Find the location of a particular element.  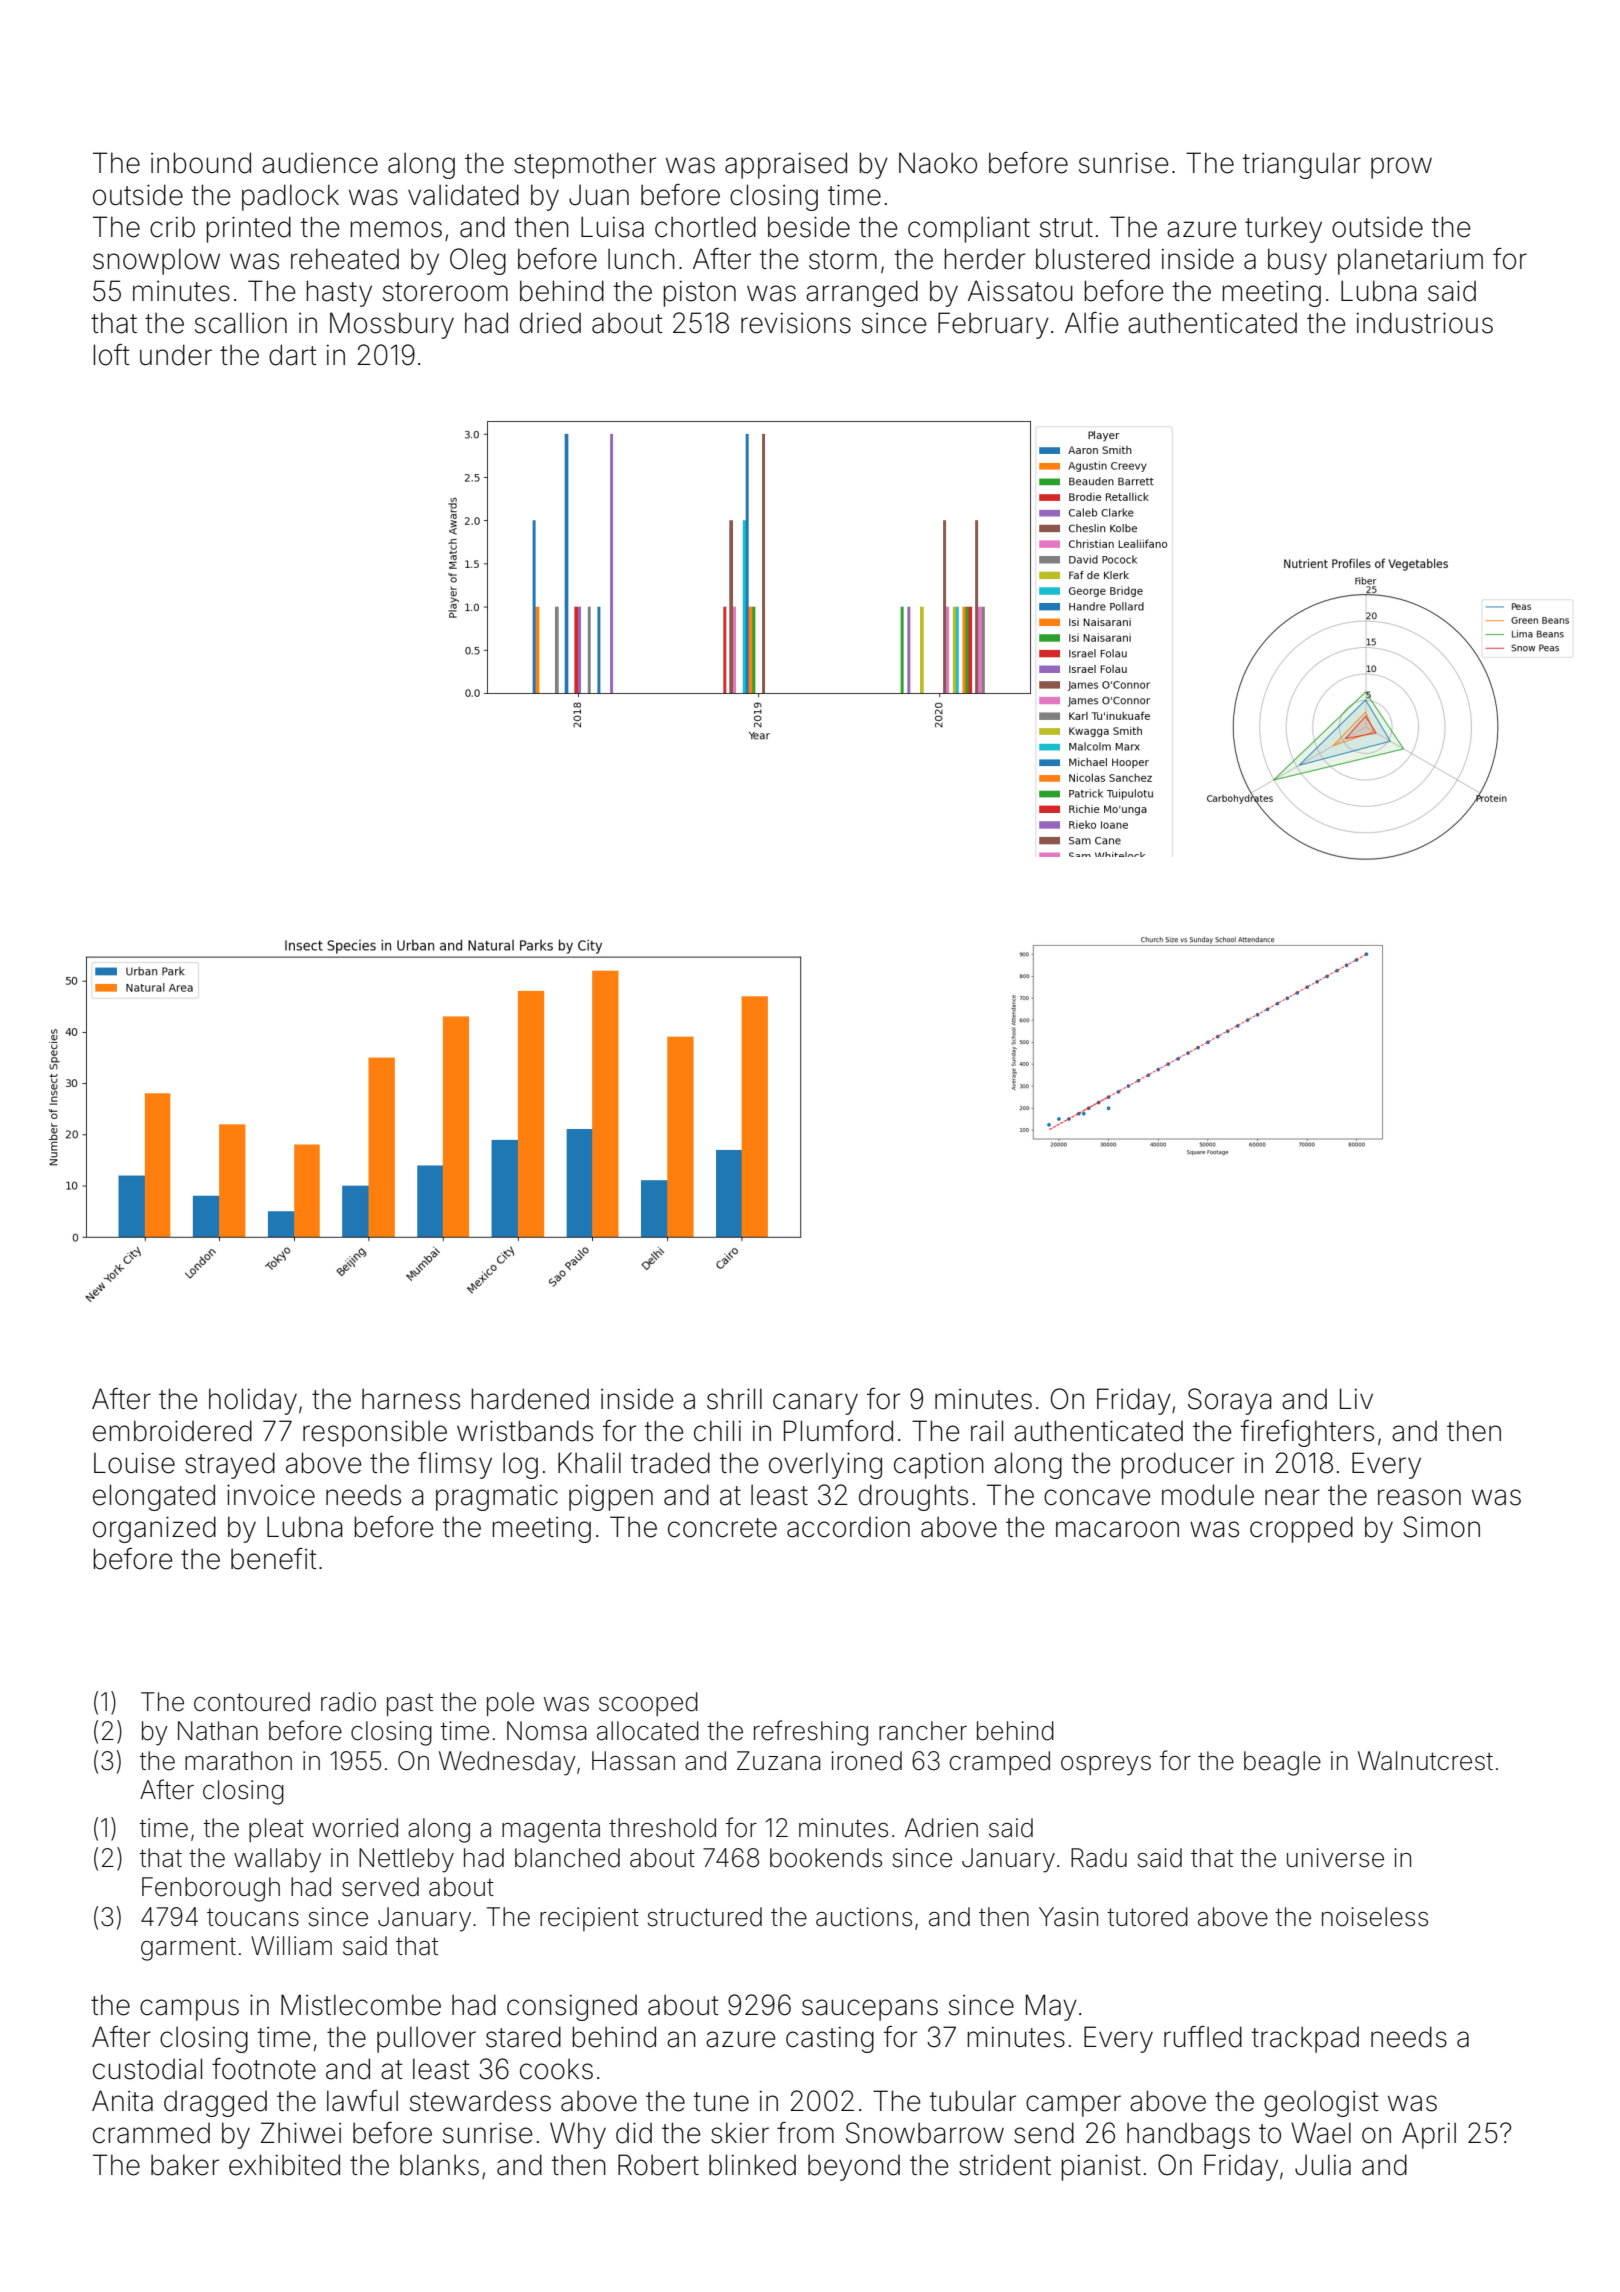

revisions is located at coordinates (796, 323).
